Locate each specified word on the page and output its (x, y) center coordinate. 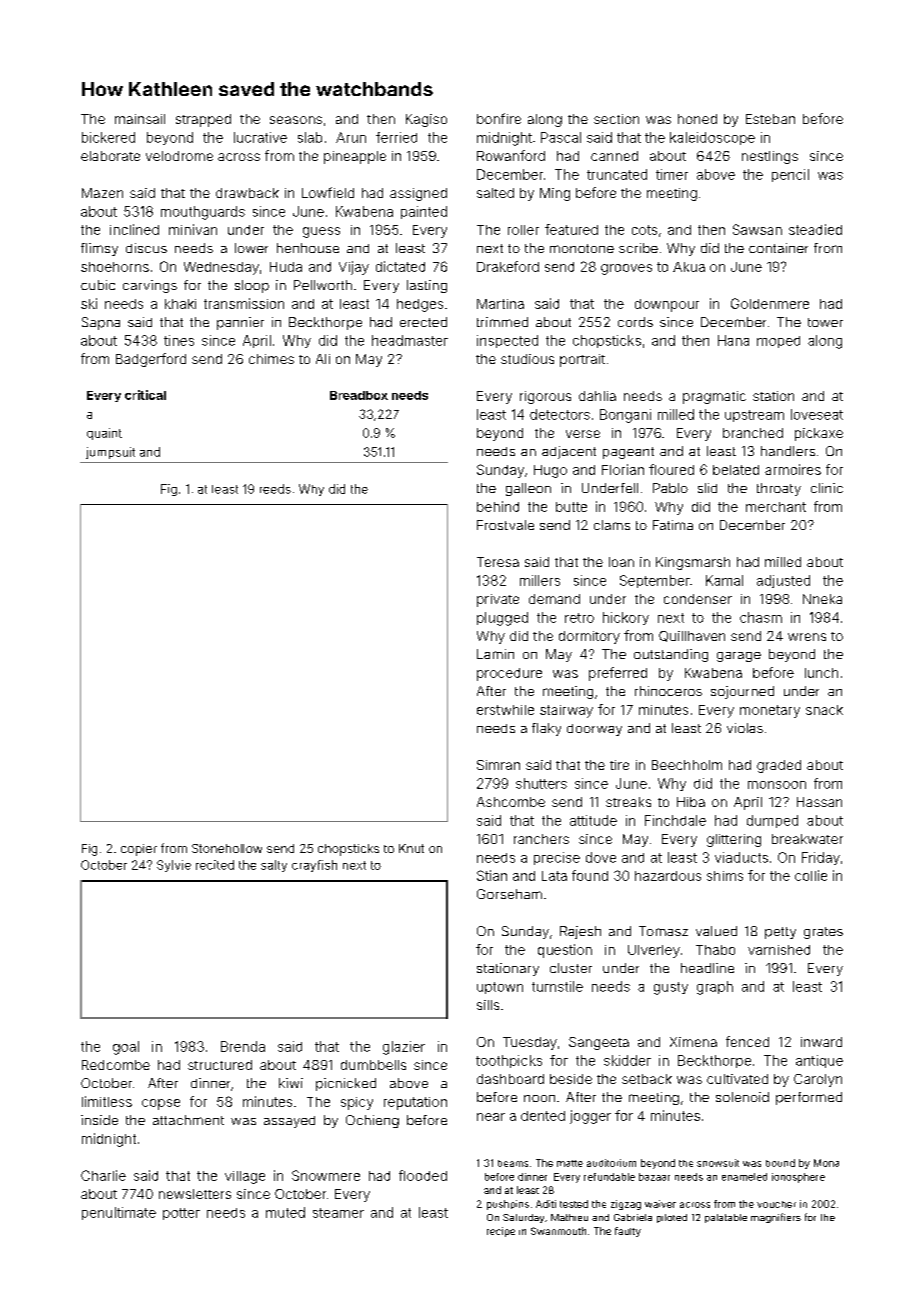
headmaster (410, 340)
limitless (107, 1101)
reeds (275, 489)
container (778, 248)
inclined (134, 229)
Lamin (495, 654)
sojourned (742, 692)
